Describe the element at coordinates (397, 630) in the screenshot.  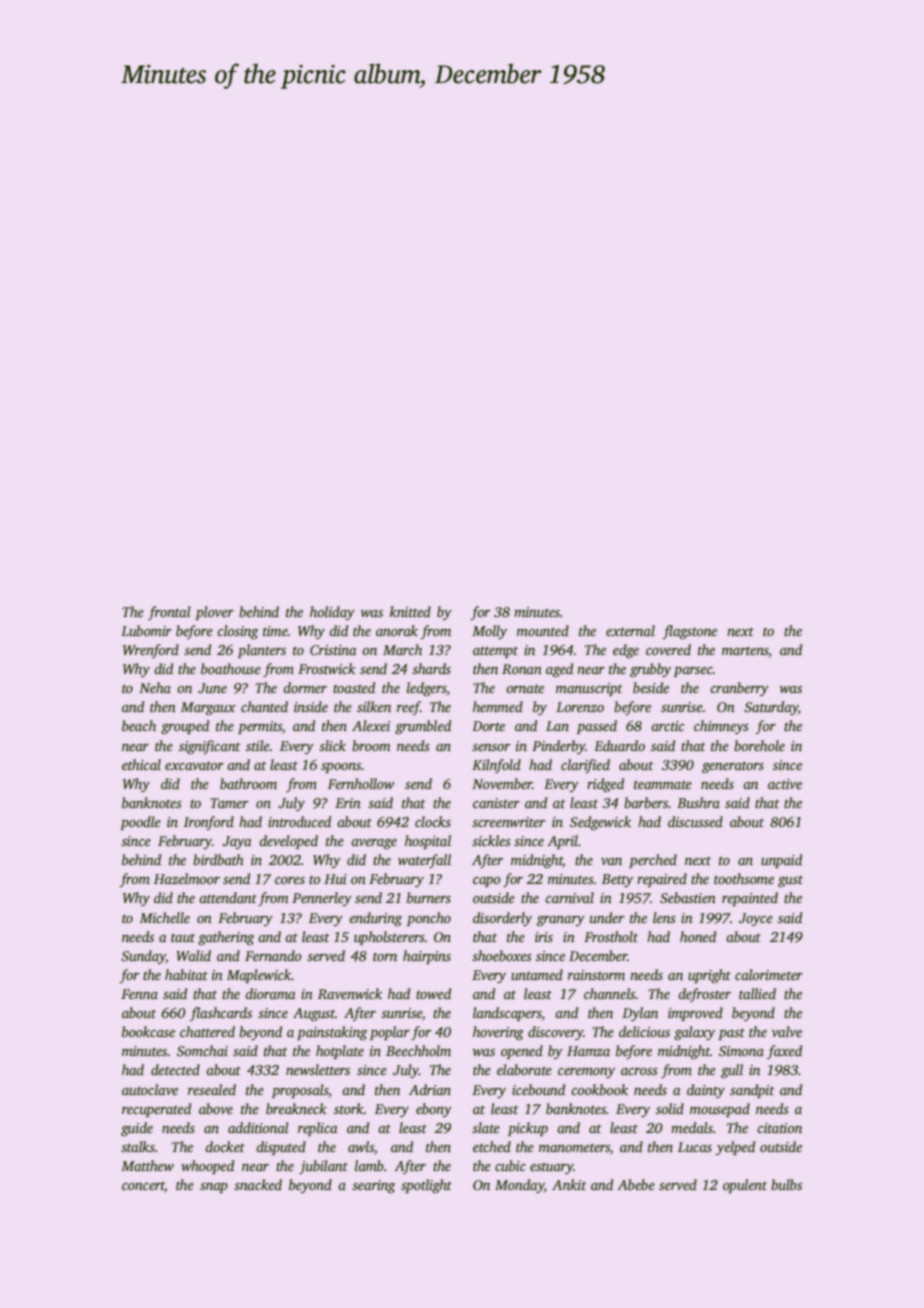
I see `anorak` at that location.
